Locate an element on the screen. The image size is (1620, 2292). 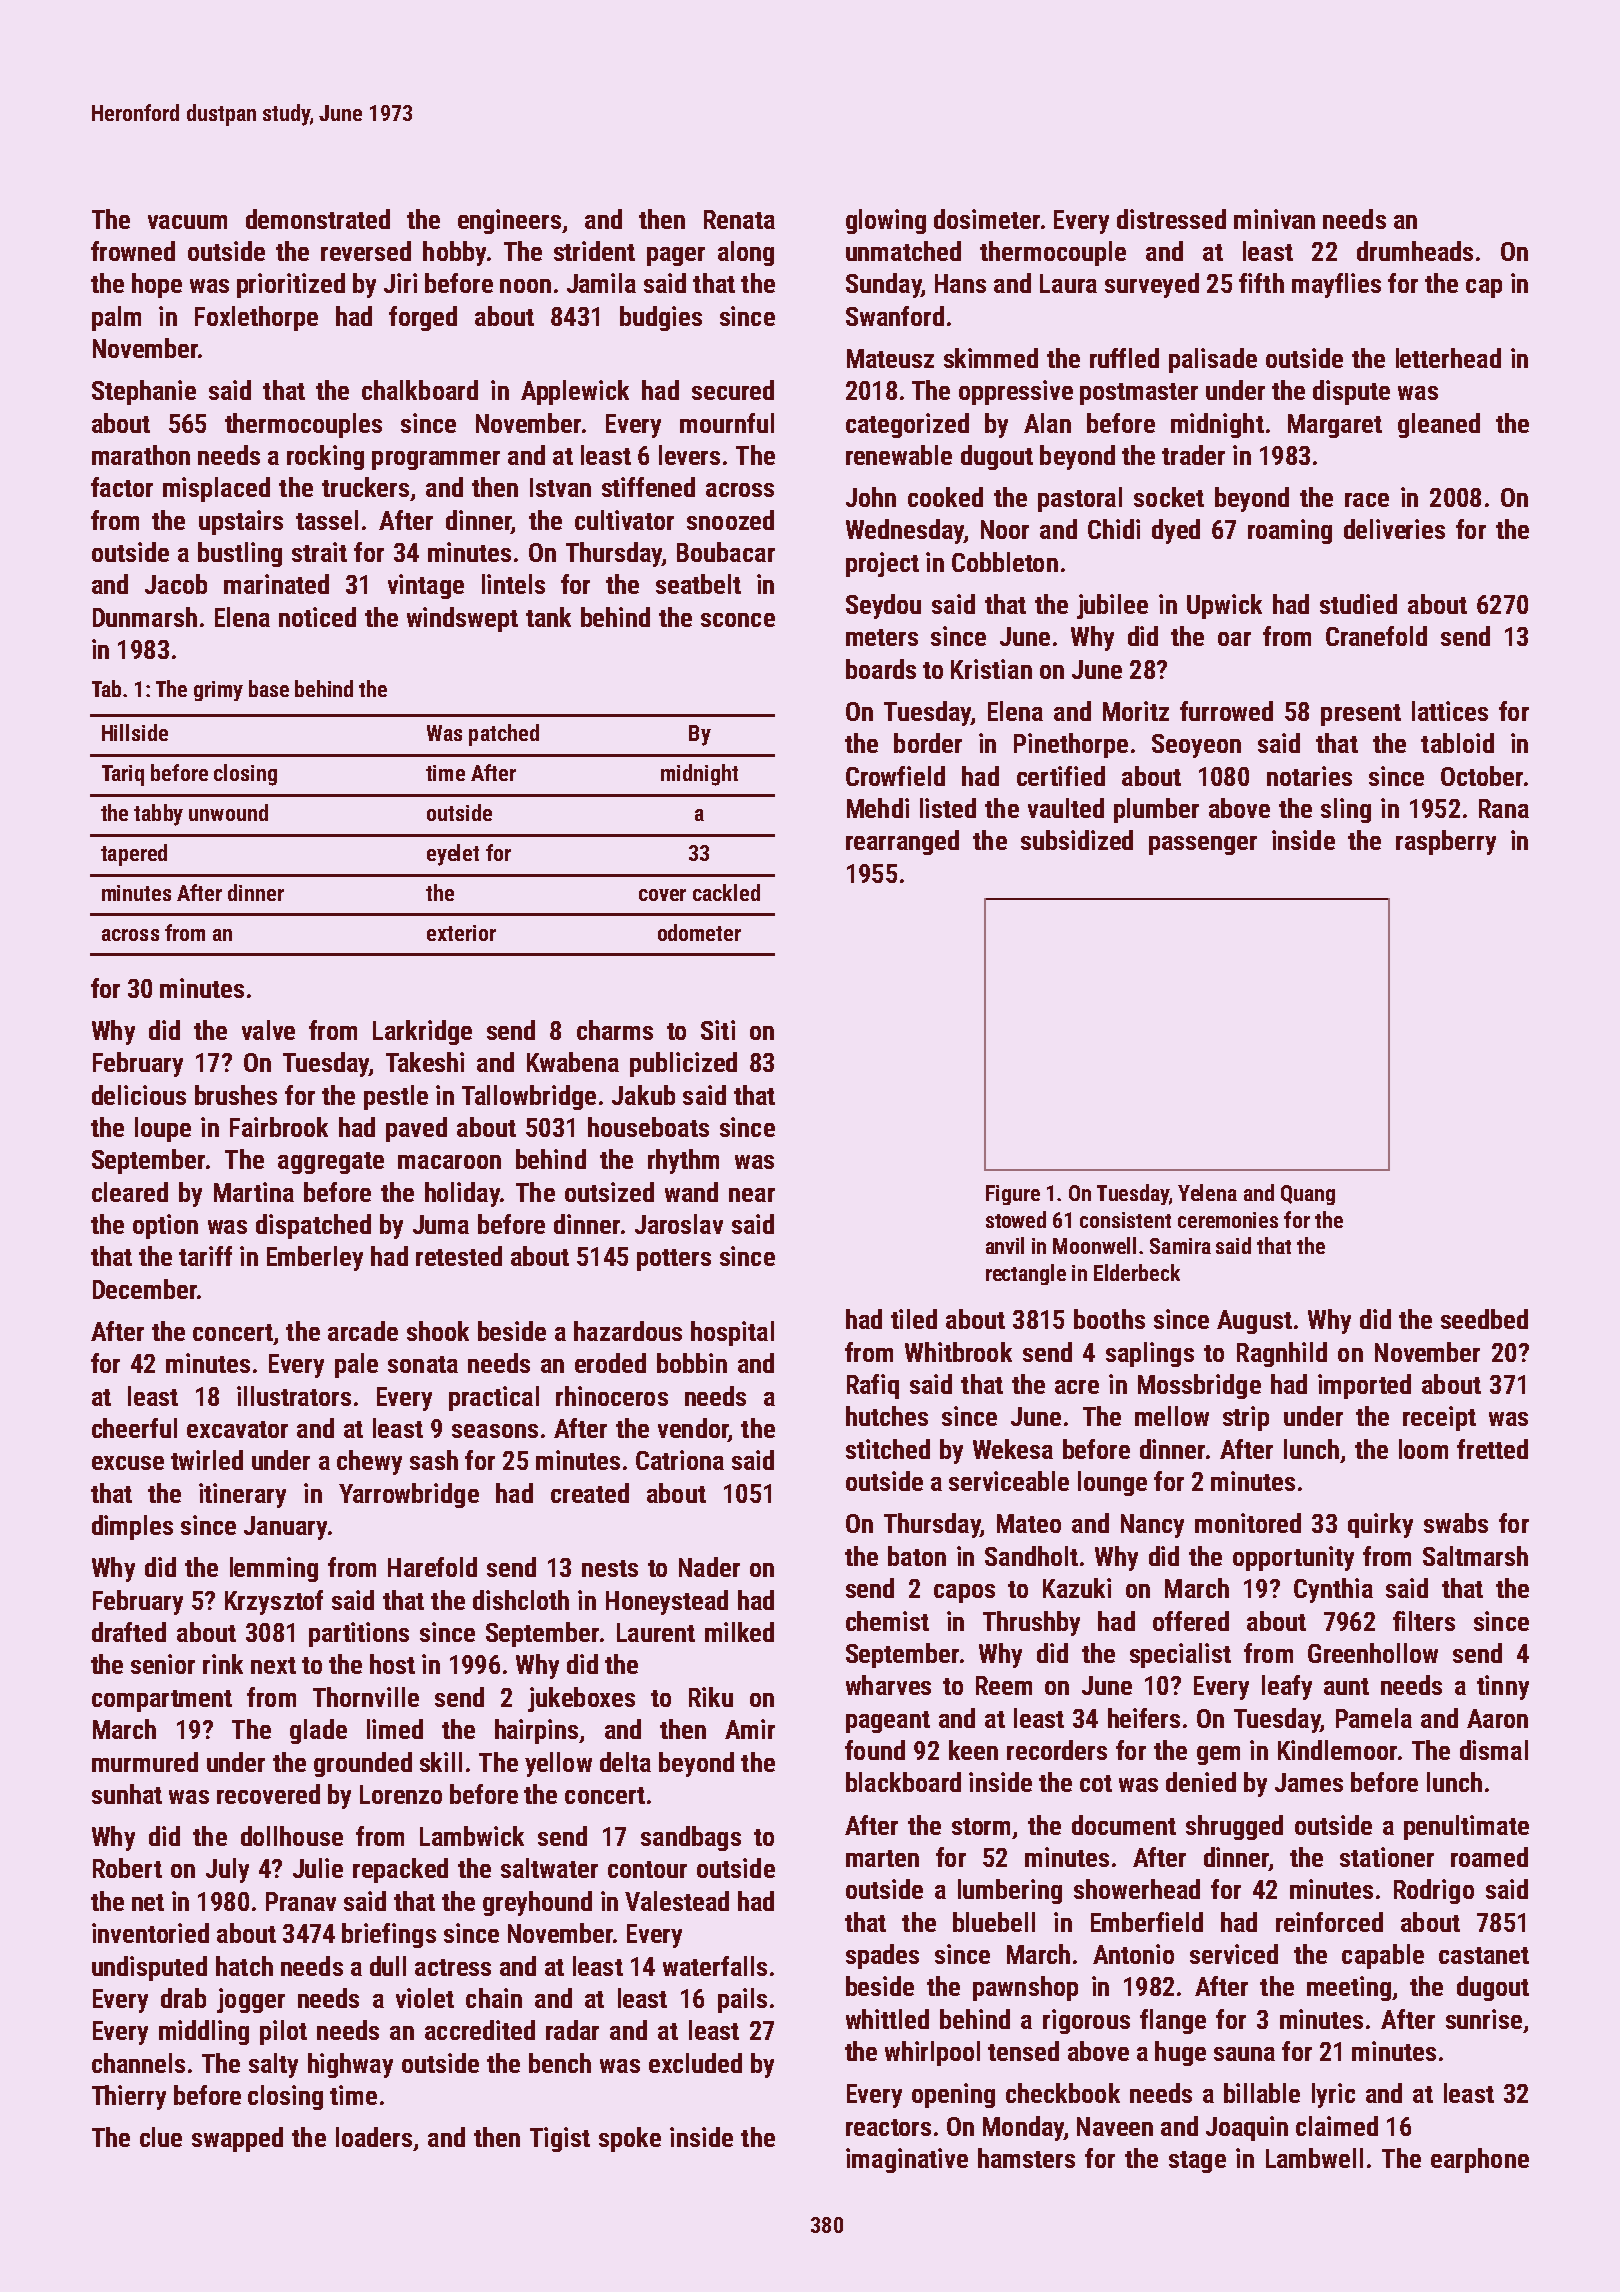
distressed is located at coordinates (1171, 219).
